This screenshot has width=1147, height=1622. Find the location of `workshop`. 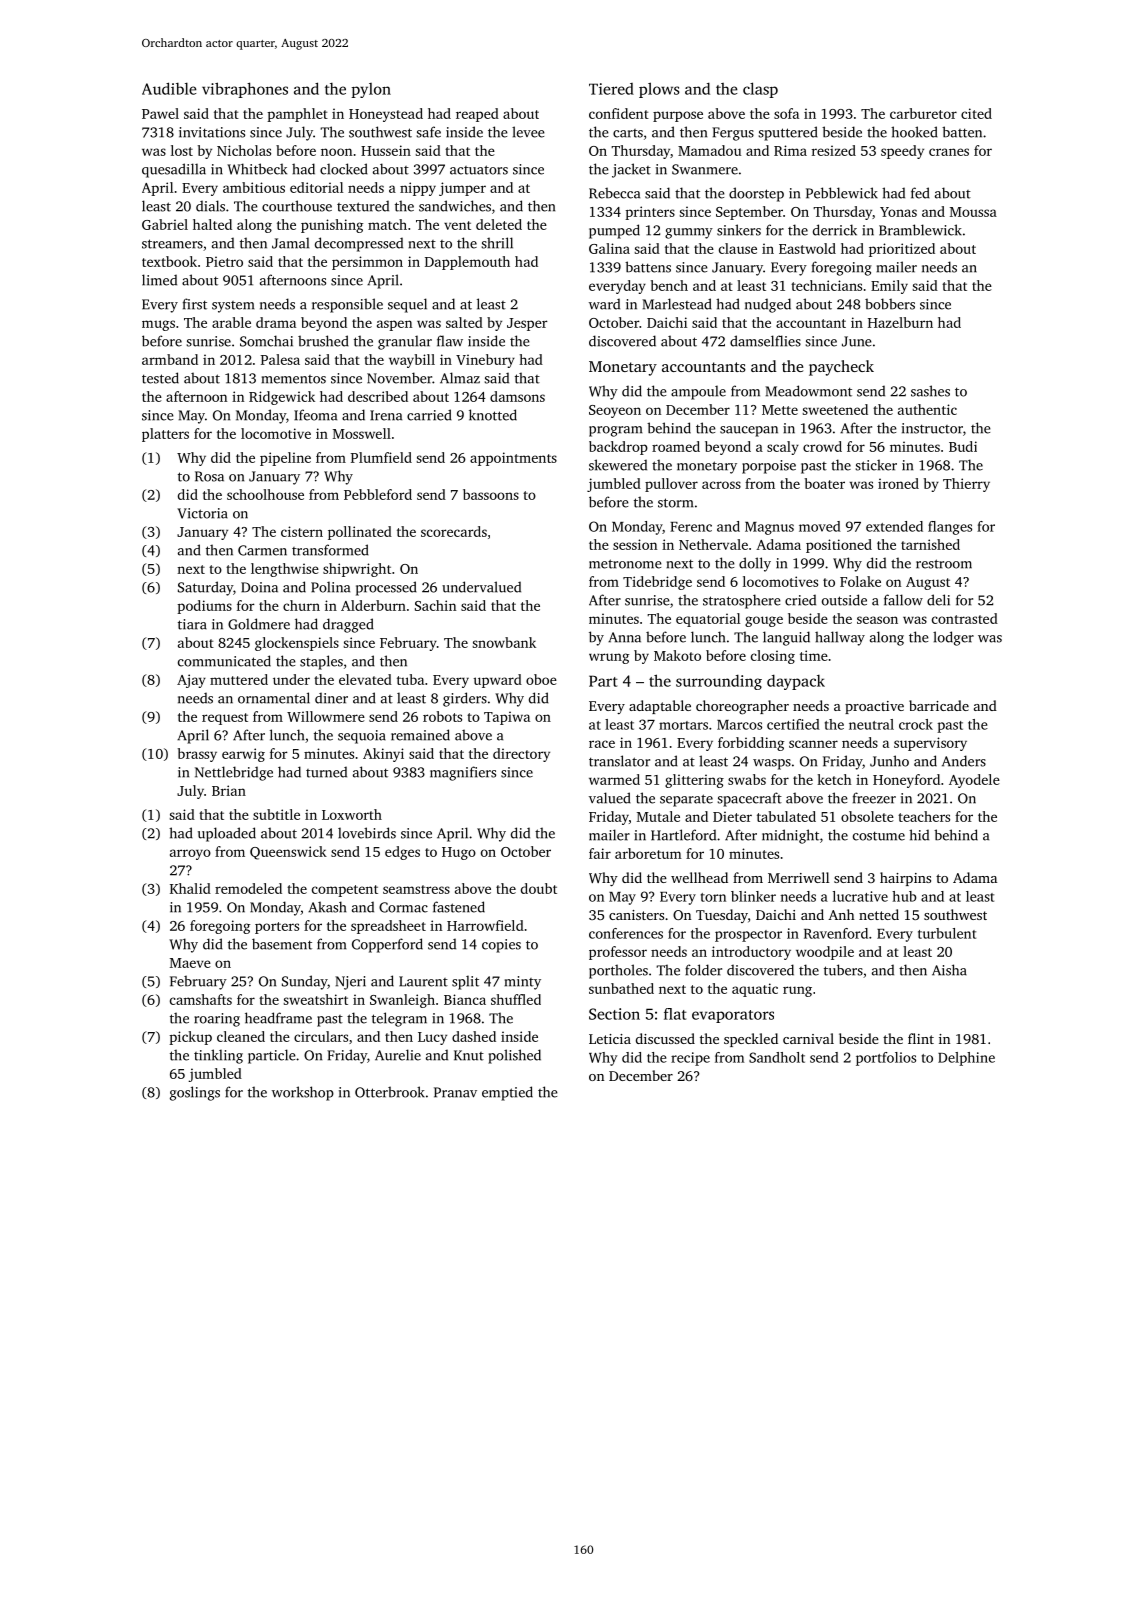

workshop is located at coordinates (303, 1093).
